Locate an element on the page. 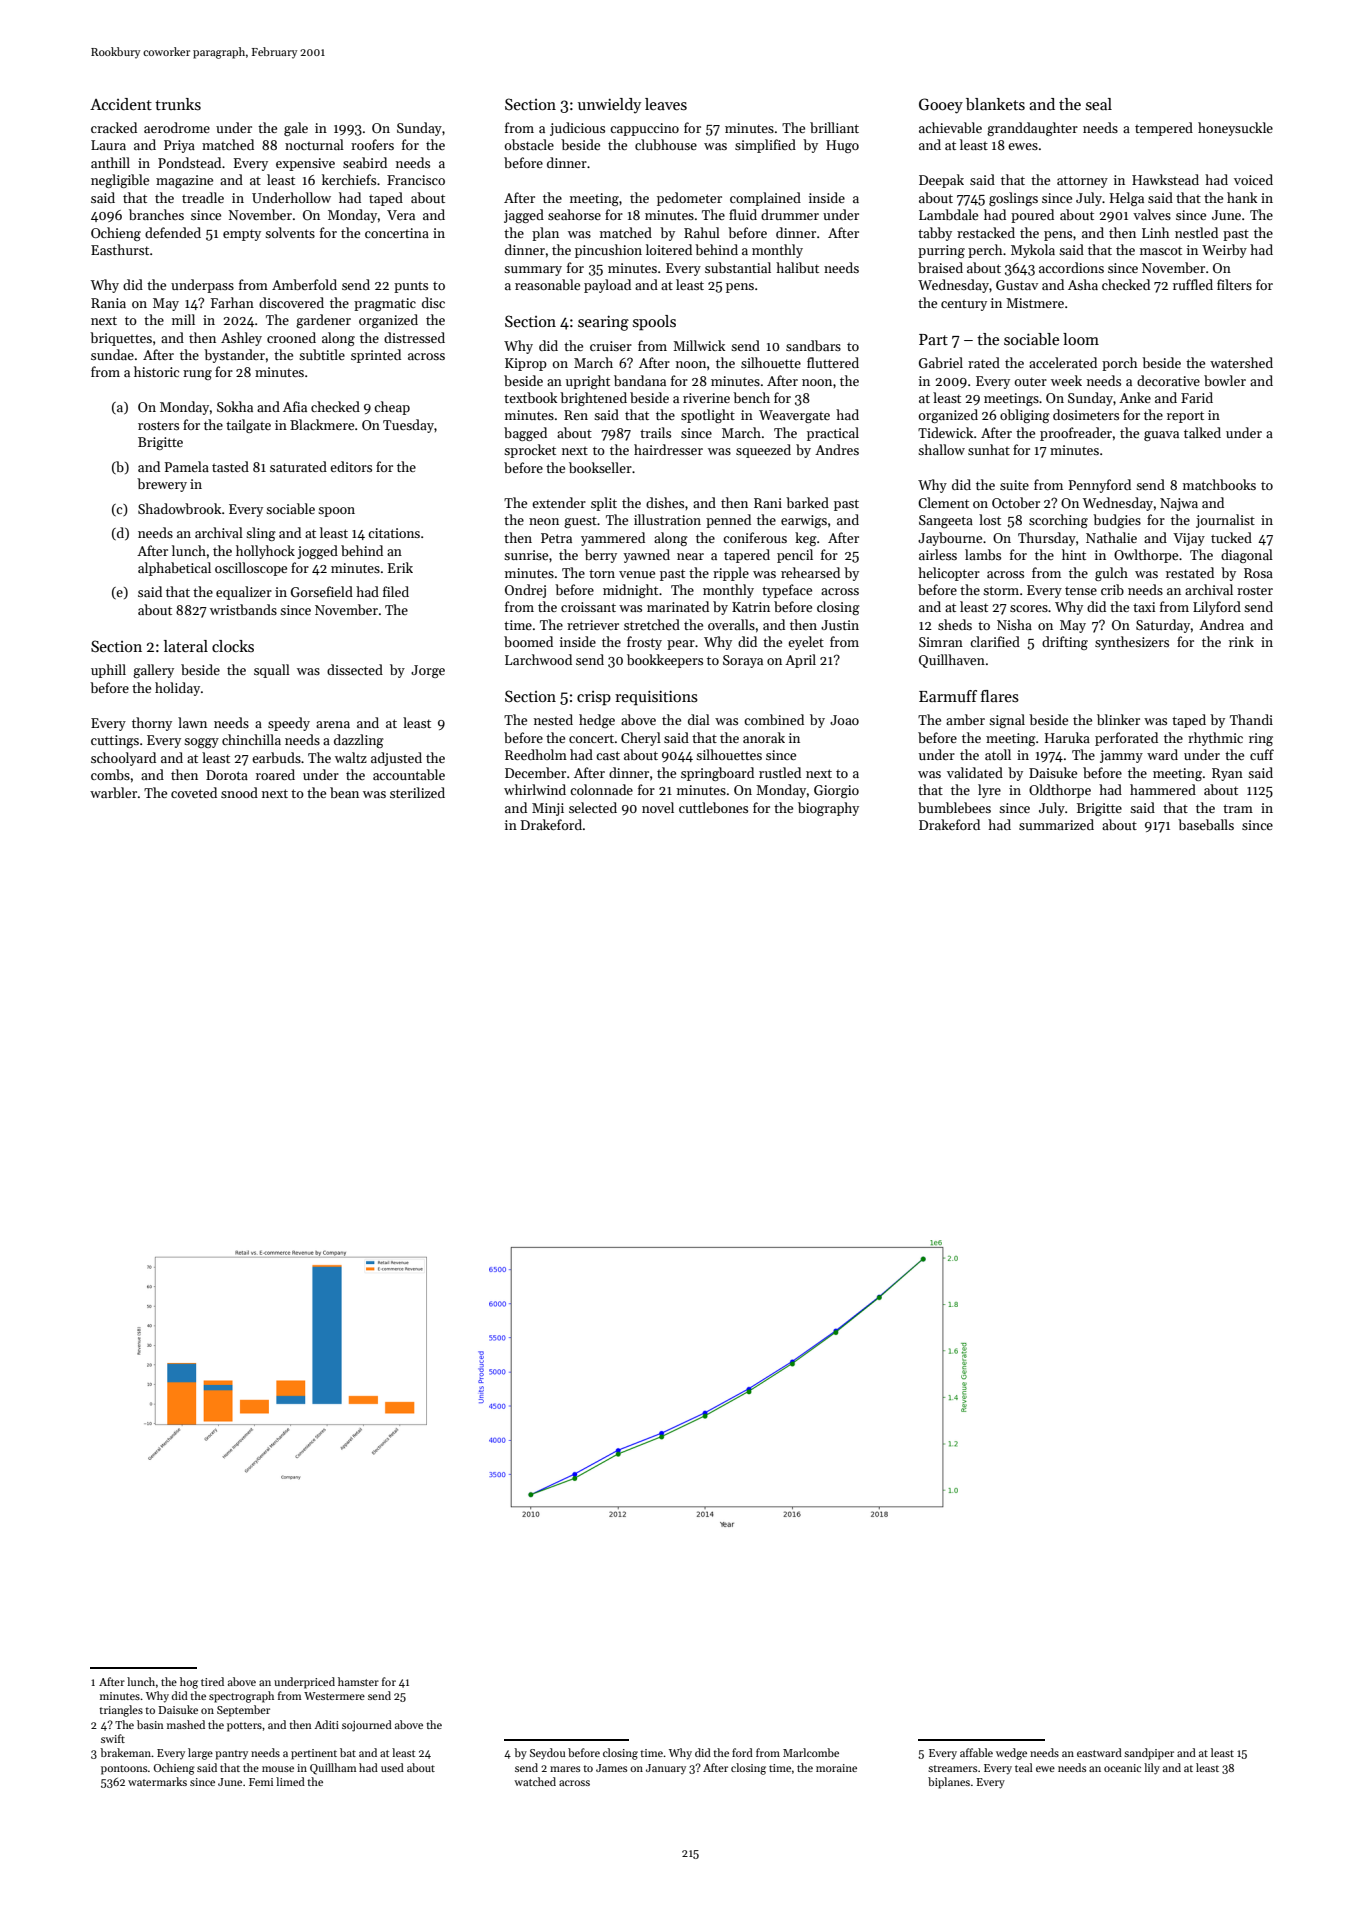 The width and height of the image is (1364, 1929). hog is located at coordinates (189, 1683).
